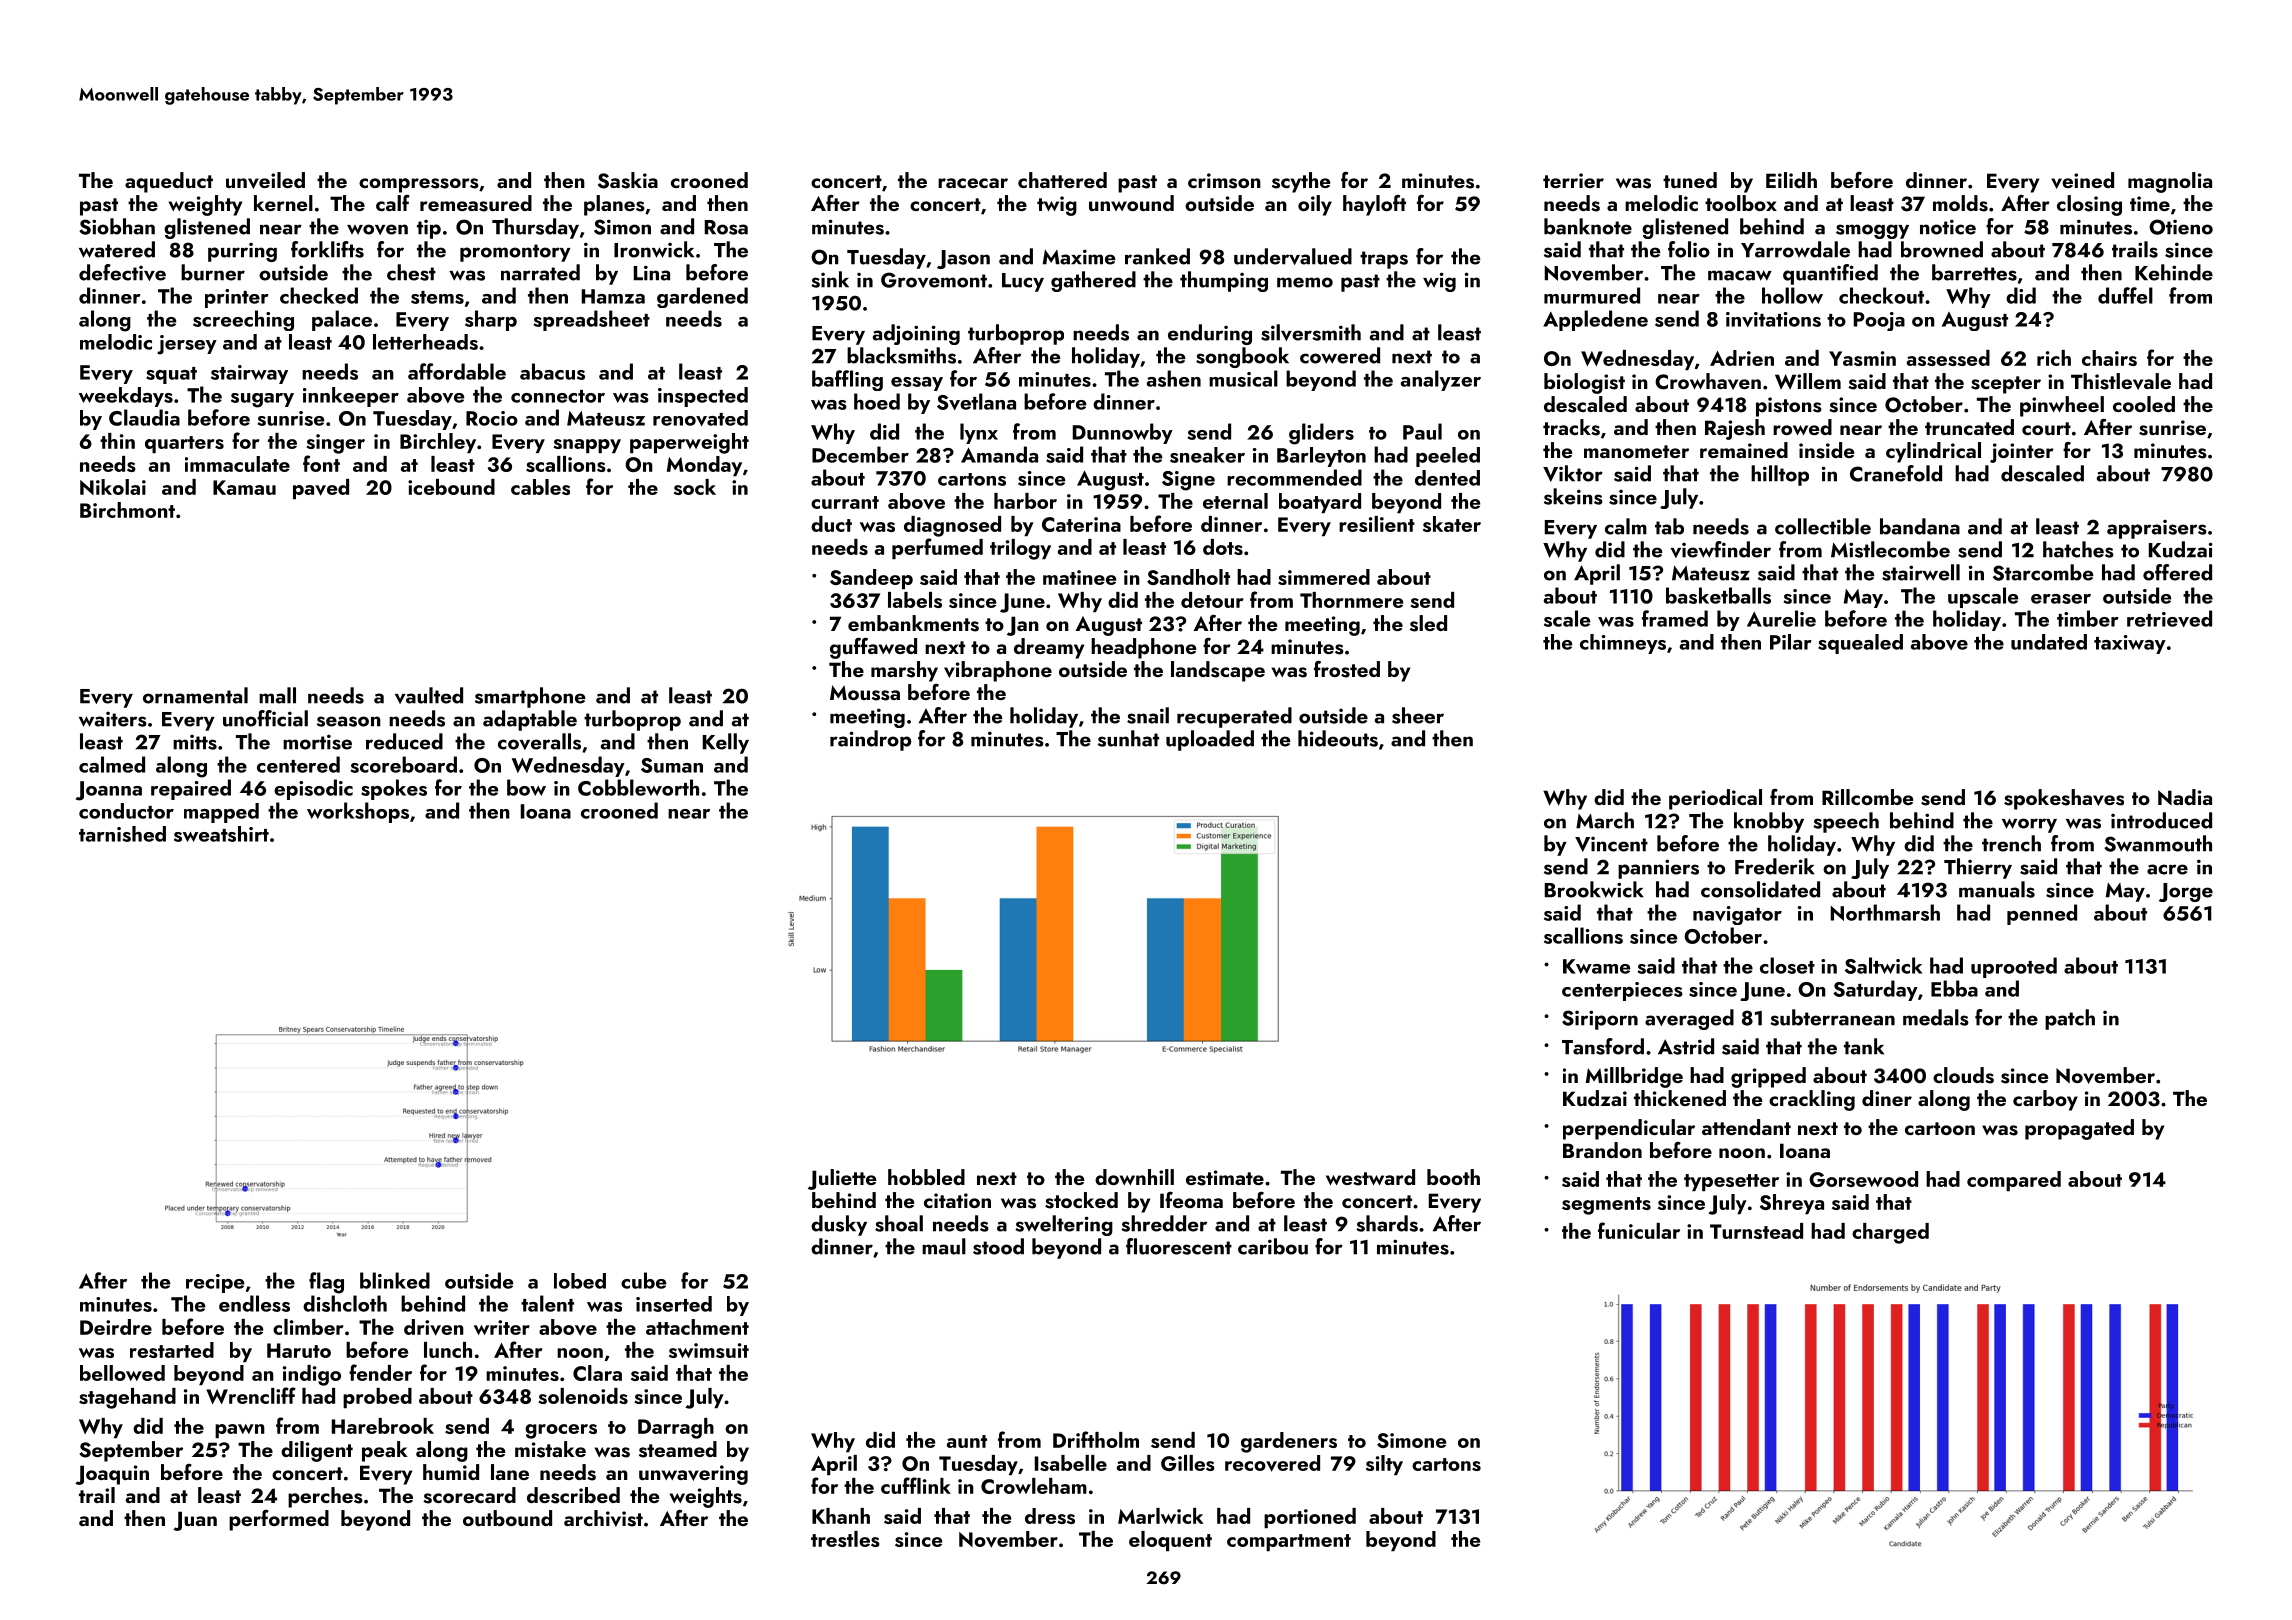  I want to click on Siobhan, so click(117, 226).
